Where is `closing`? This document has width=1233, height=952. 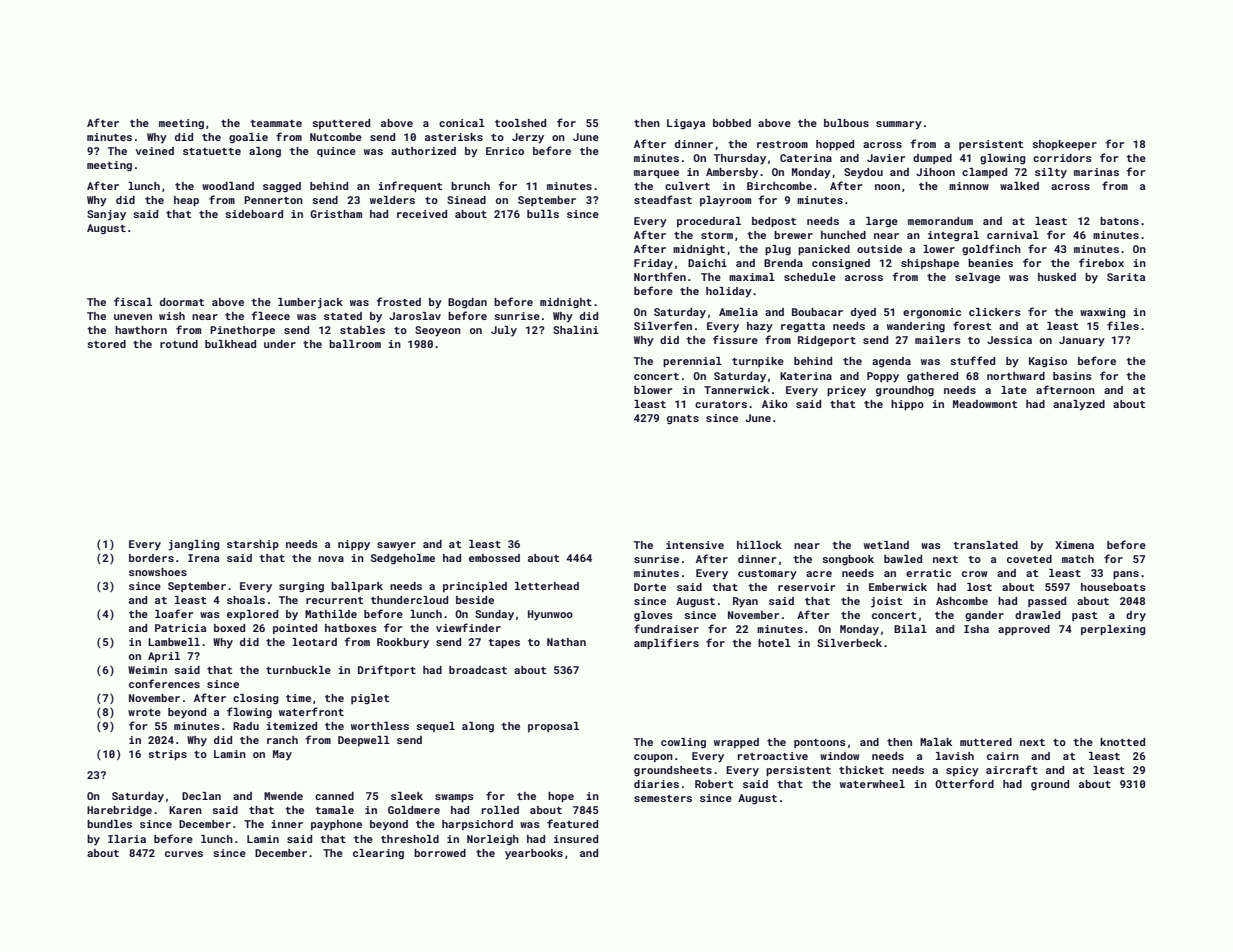
closing is located at coordinates (256, 699).
